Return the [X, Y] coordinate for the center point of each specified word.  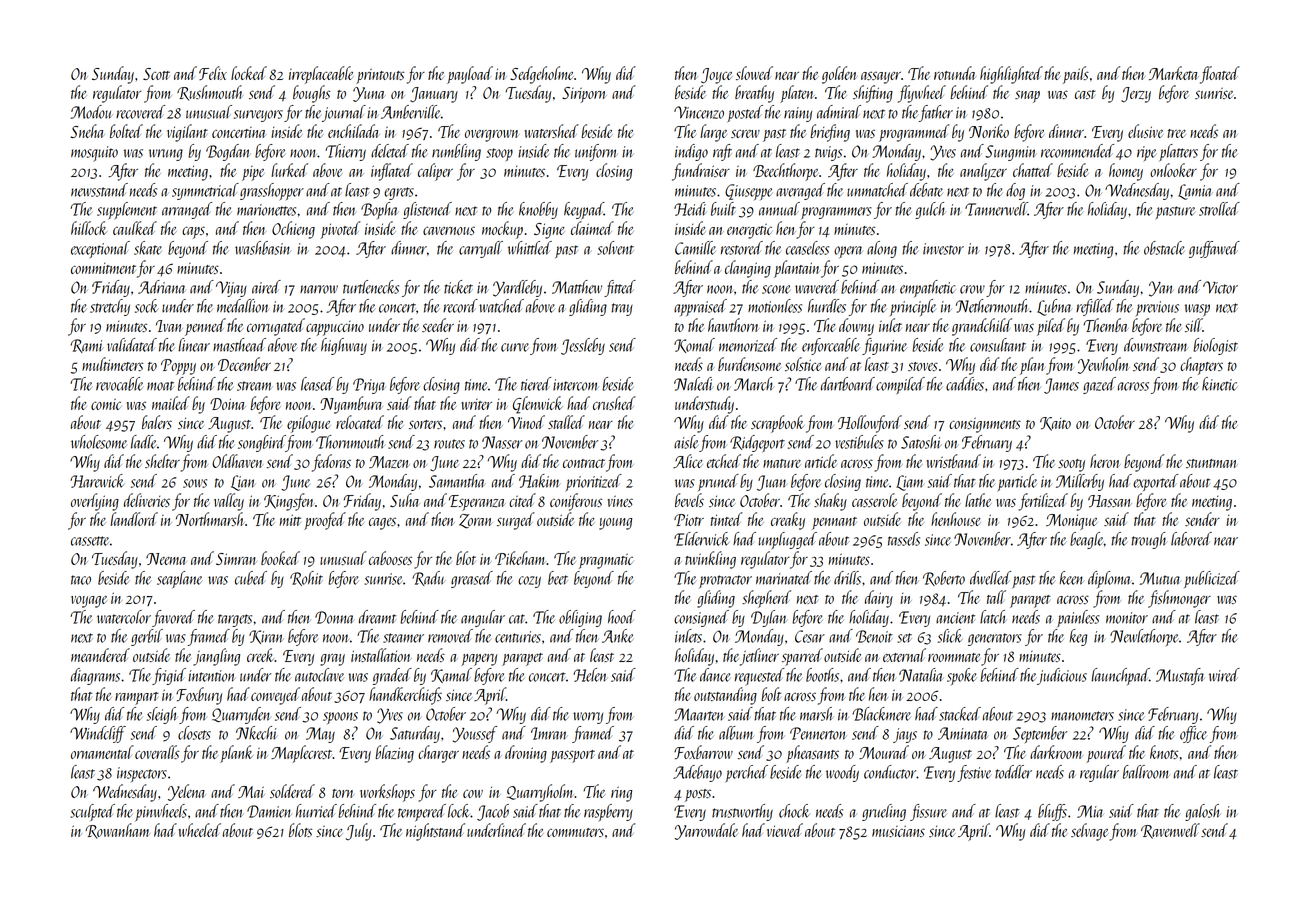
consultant [998, 345]
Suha [405, 500]
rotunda [955, 73]
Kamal [451, 675]
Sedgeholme [542, 75]
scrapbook [777, 424]
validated [132, 345]
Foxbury [199, 696]
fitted [620, 288]
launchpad [1120, 676]
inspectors [142, 774]
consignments [985, 425]
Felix [213, 73]
